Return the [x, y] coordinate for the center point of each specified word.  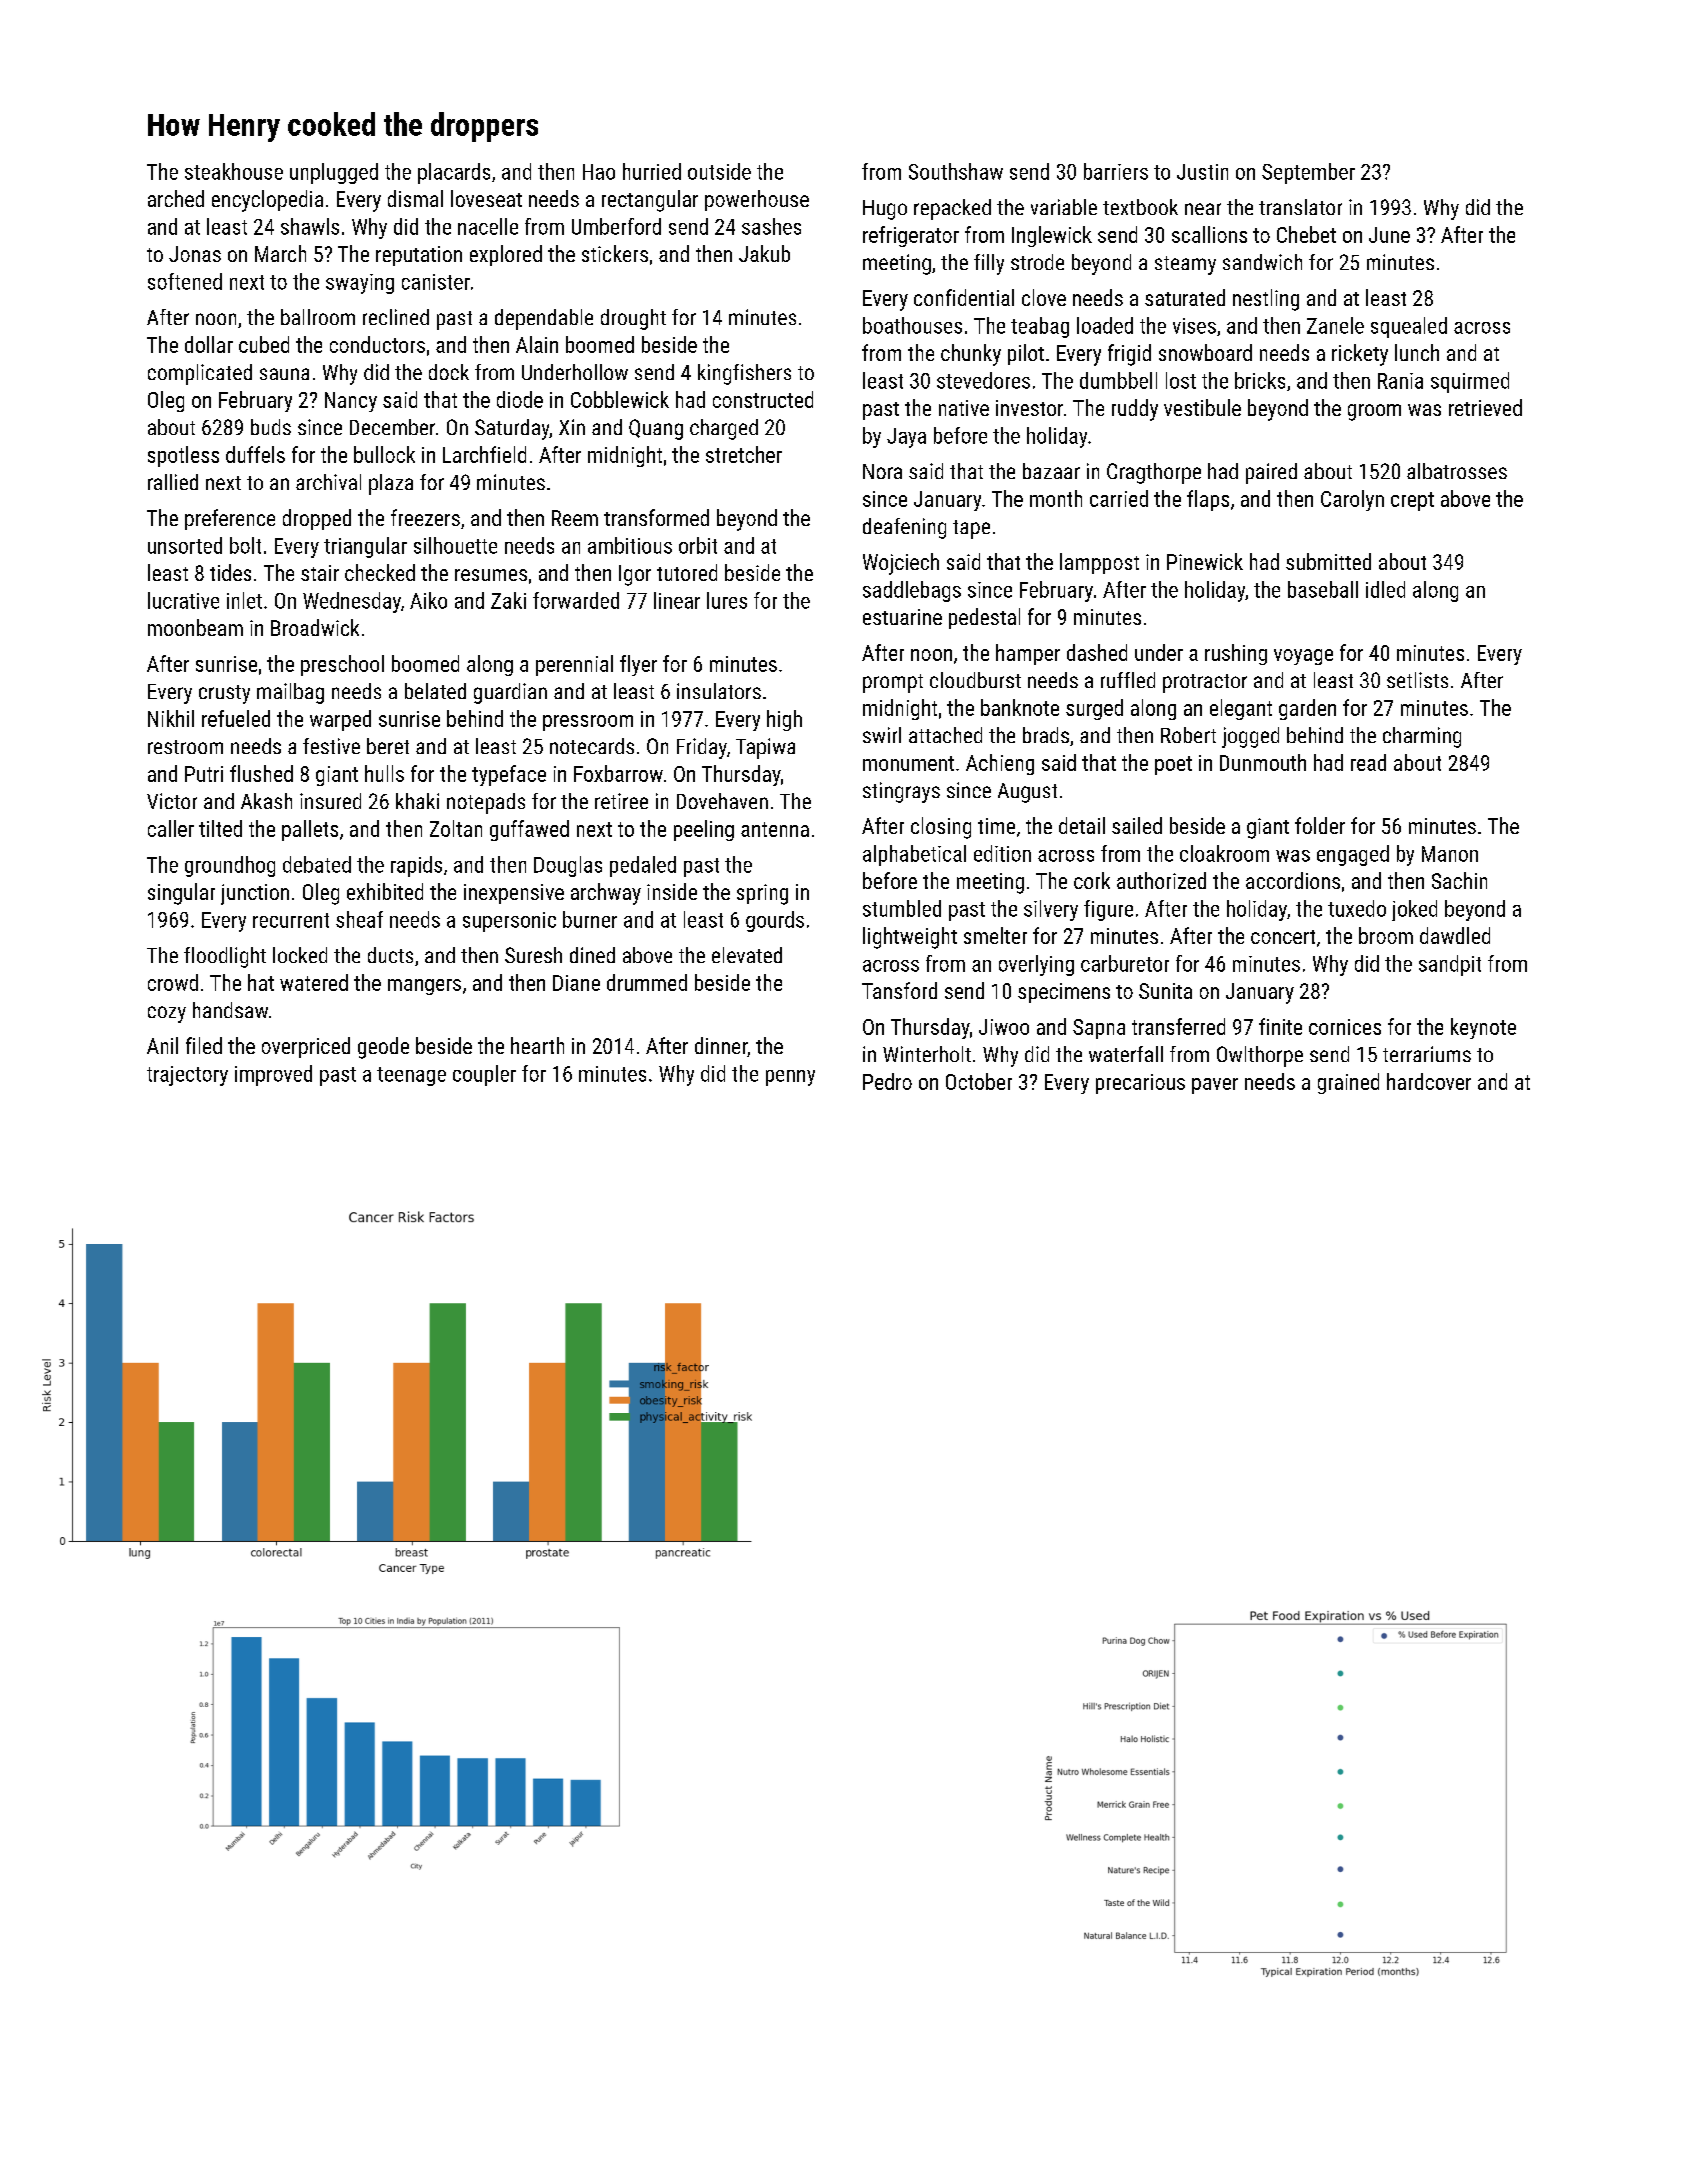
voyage [1303, 657]
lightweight [910, 938]
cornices [1345, 1027]
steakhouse [234, 171]
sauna [284, 374]
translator [1300, 207]
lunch [1417, 352]
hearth [537, 1045]
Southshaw [956, 171]
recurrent [291, 920]
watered [314, 982]
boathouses [912, 325]
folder [1320, 825]
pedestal [984, 618]
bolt [245, 545]
